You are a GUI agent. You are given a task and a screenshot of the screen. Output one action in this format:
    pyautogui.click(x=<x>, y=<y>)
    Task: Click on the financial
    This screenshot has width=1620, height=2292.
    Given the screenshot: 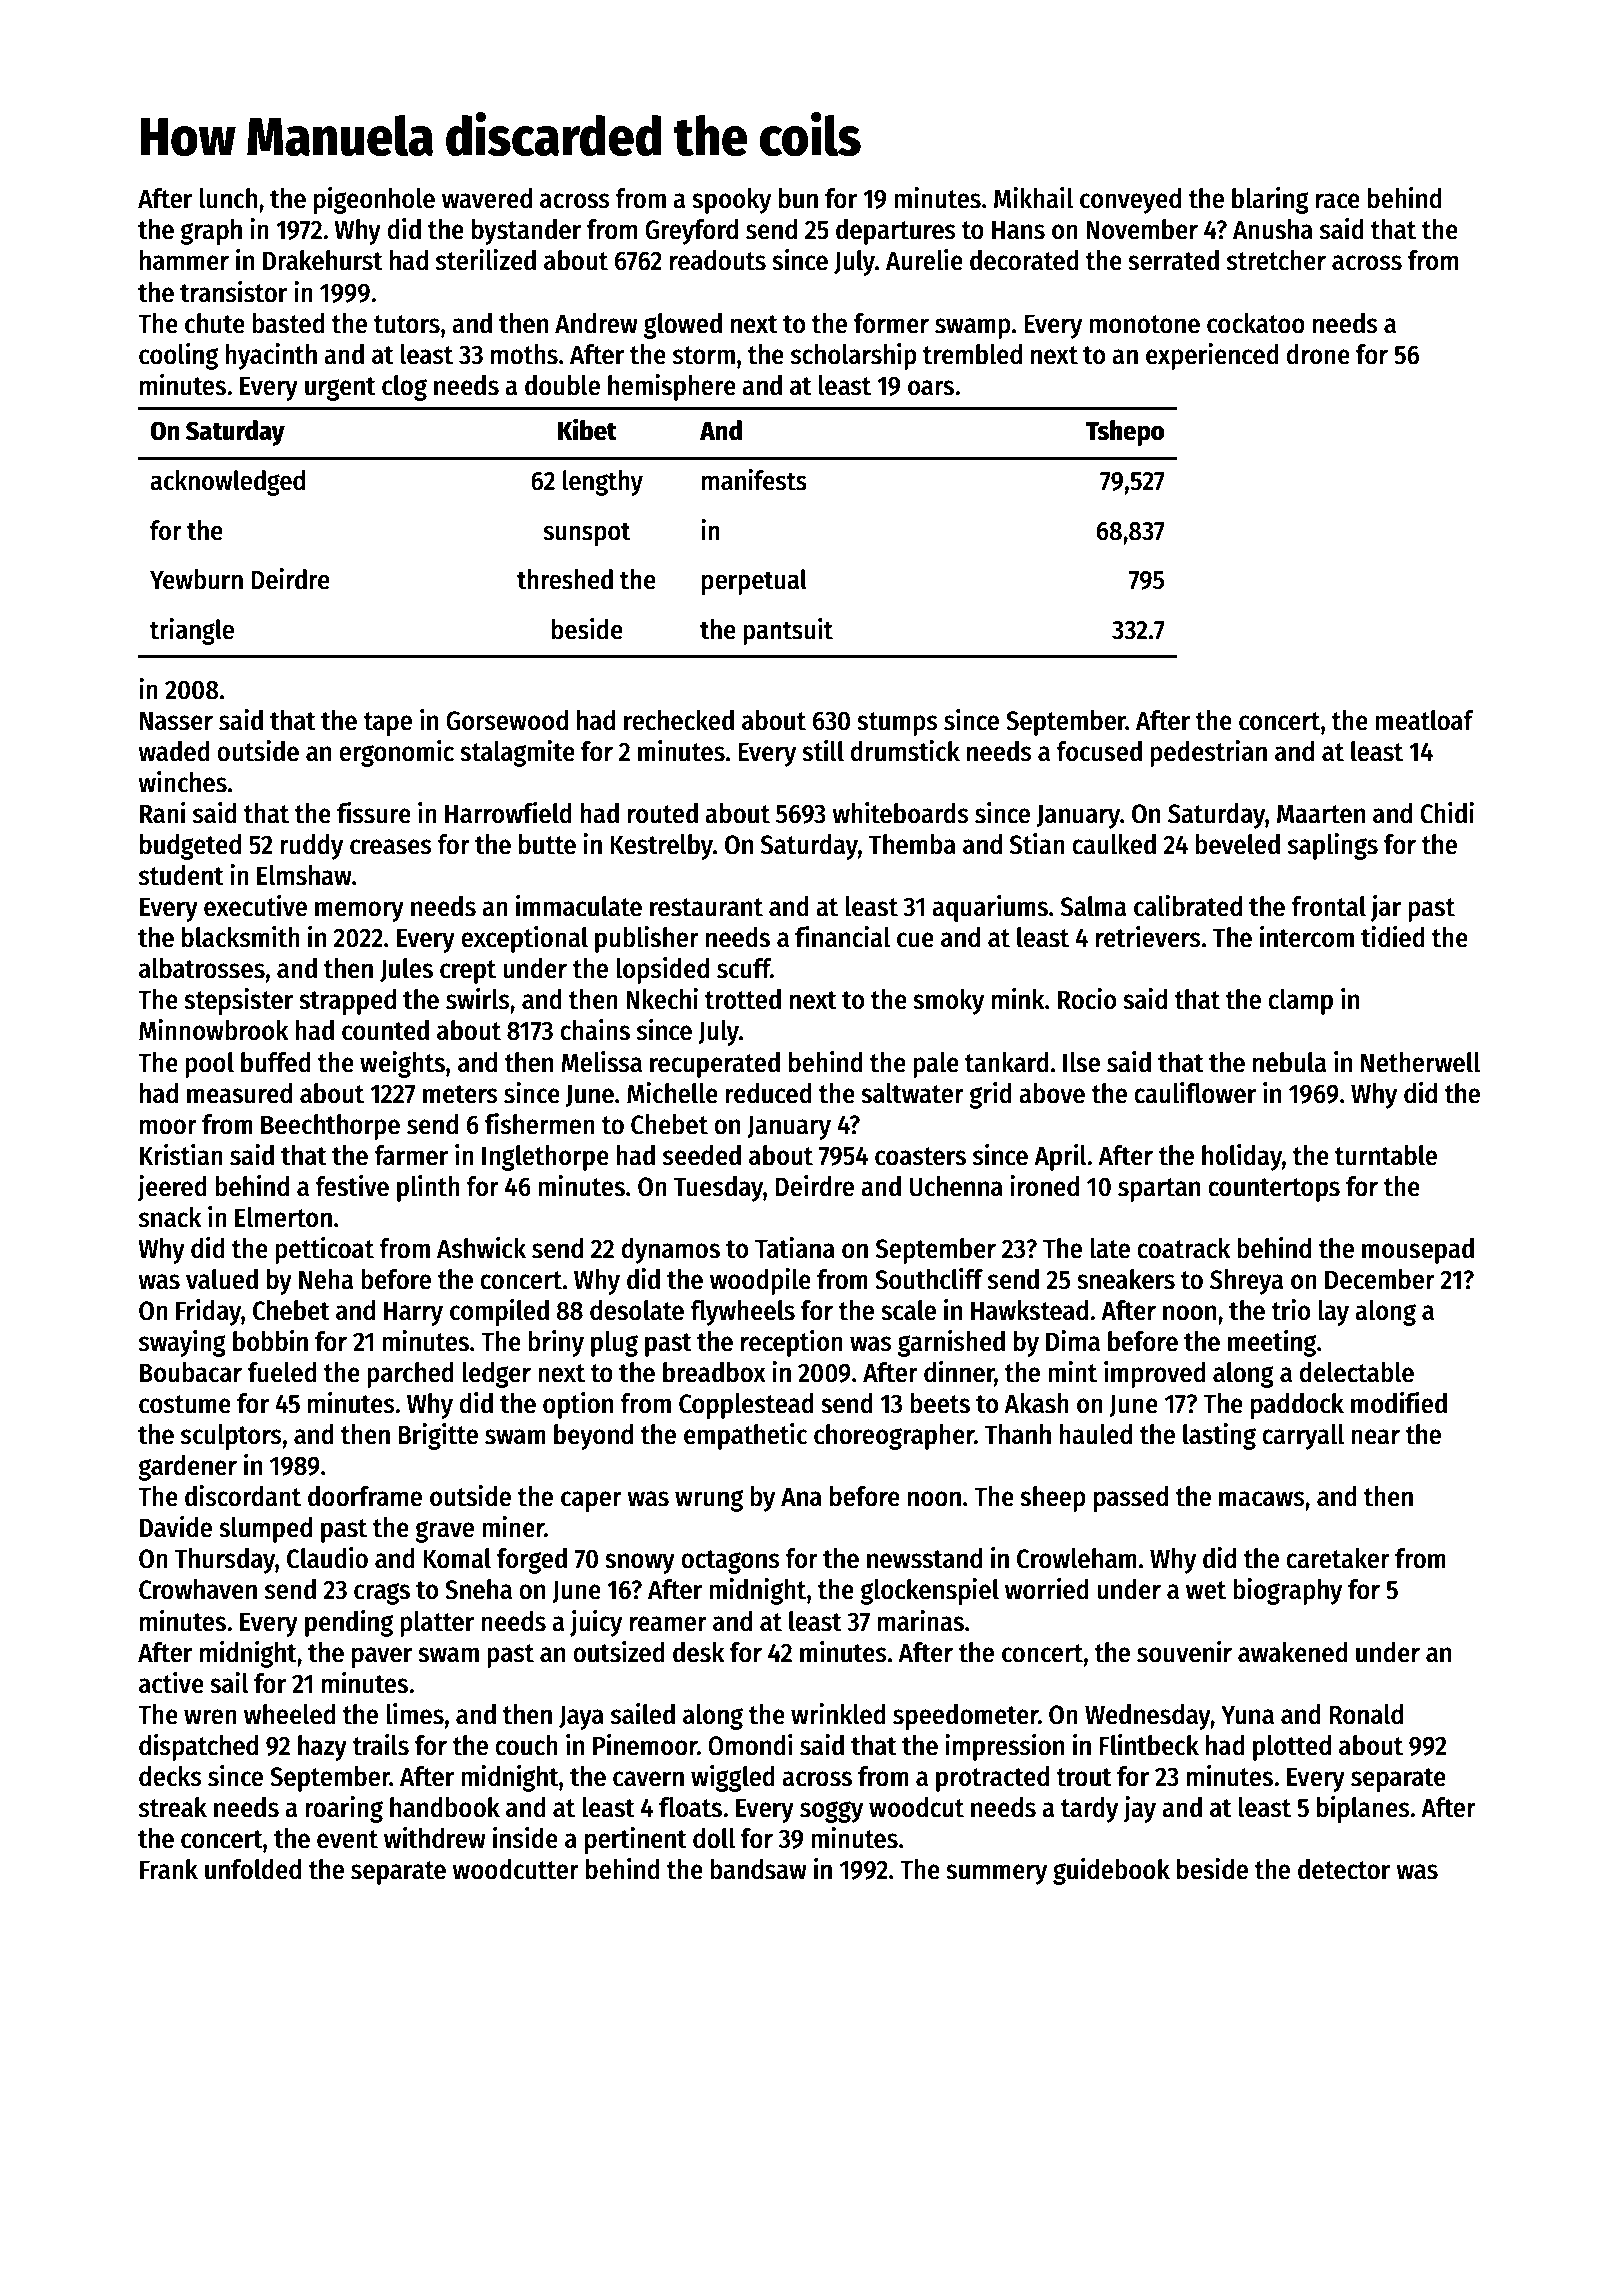 What is the action you would take?
    pyautogui.click(x=842, y=937)
